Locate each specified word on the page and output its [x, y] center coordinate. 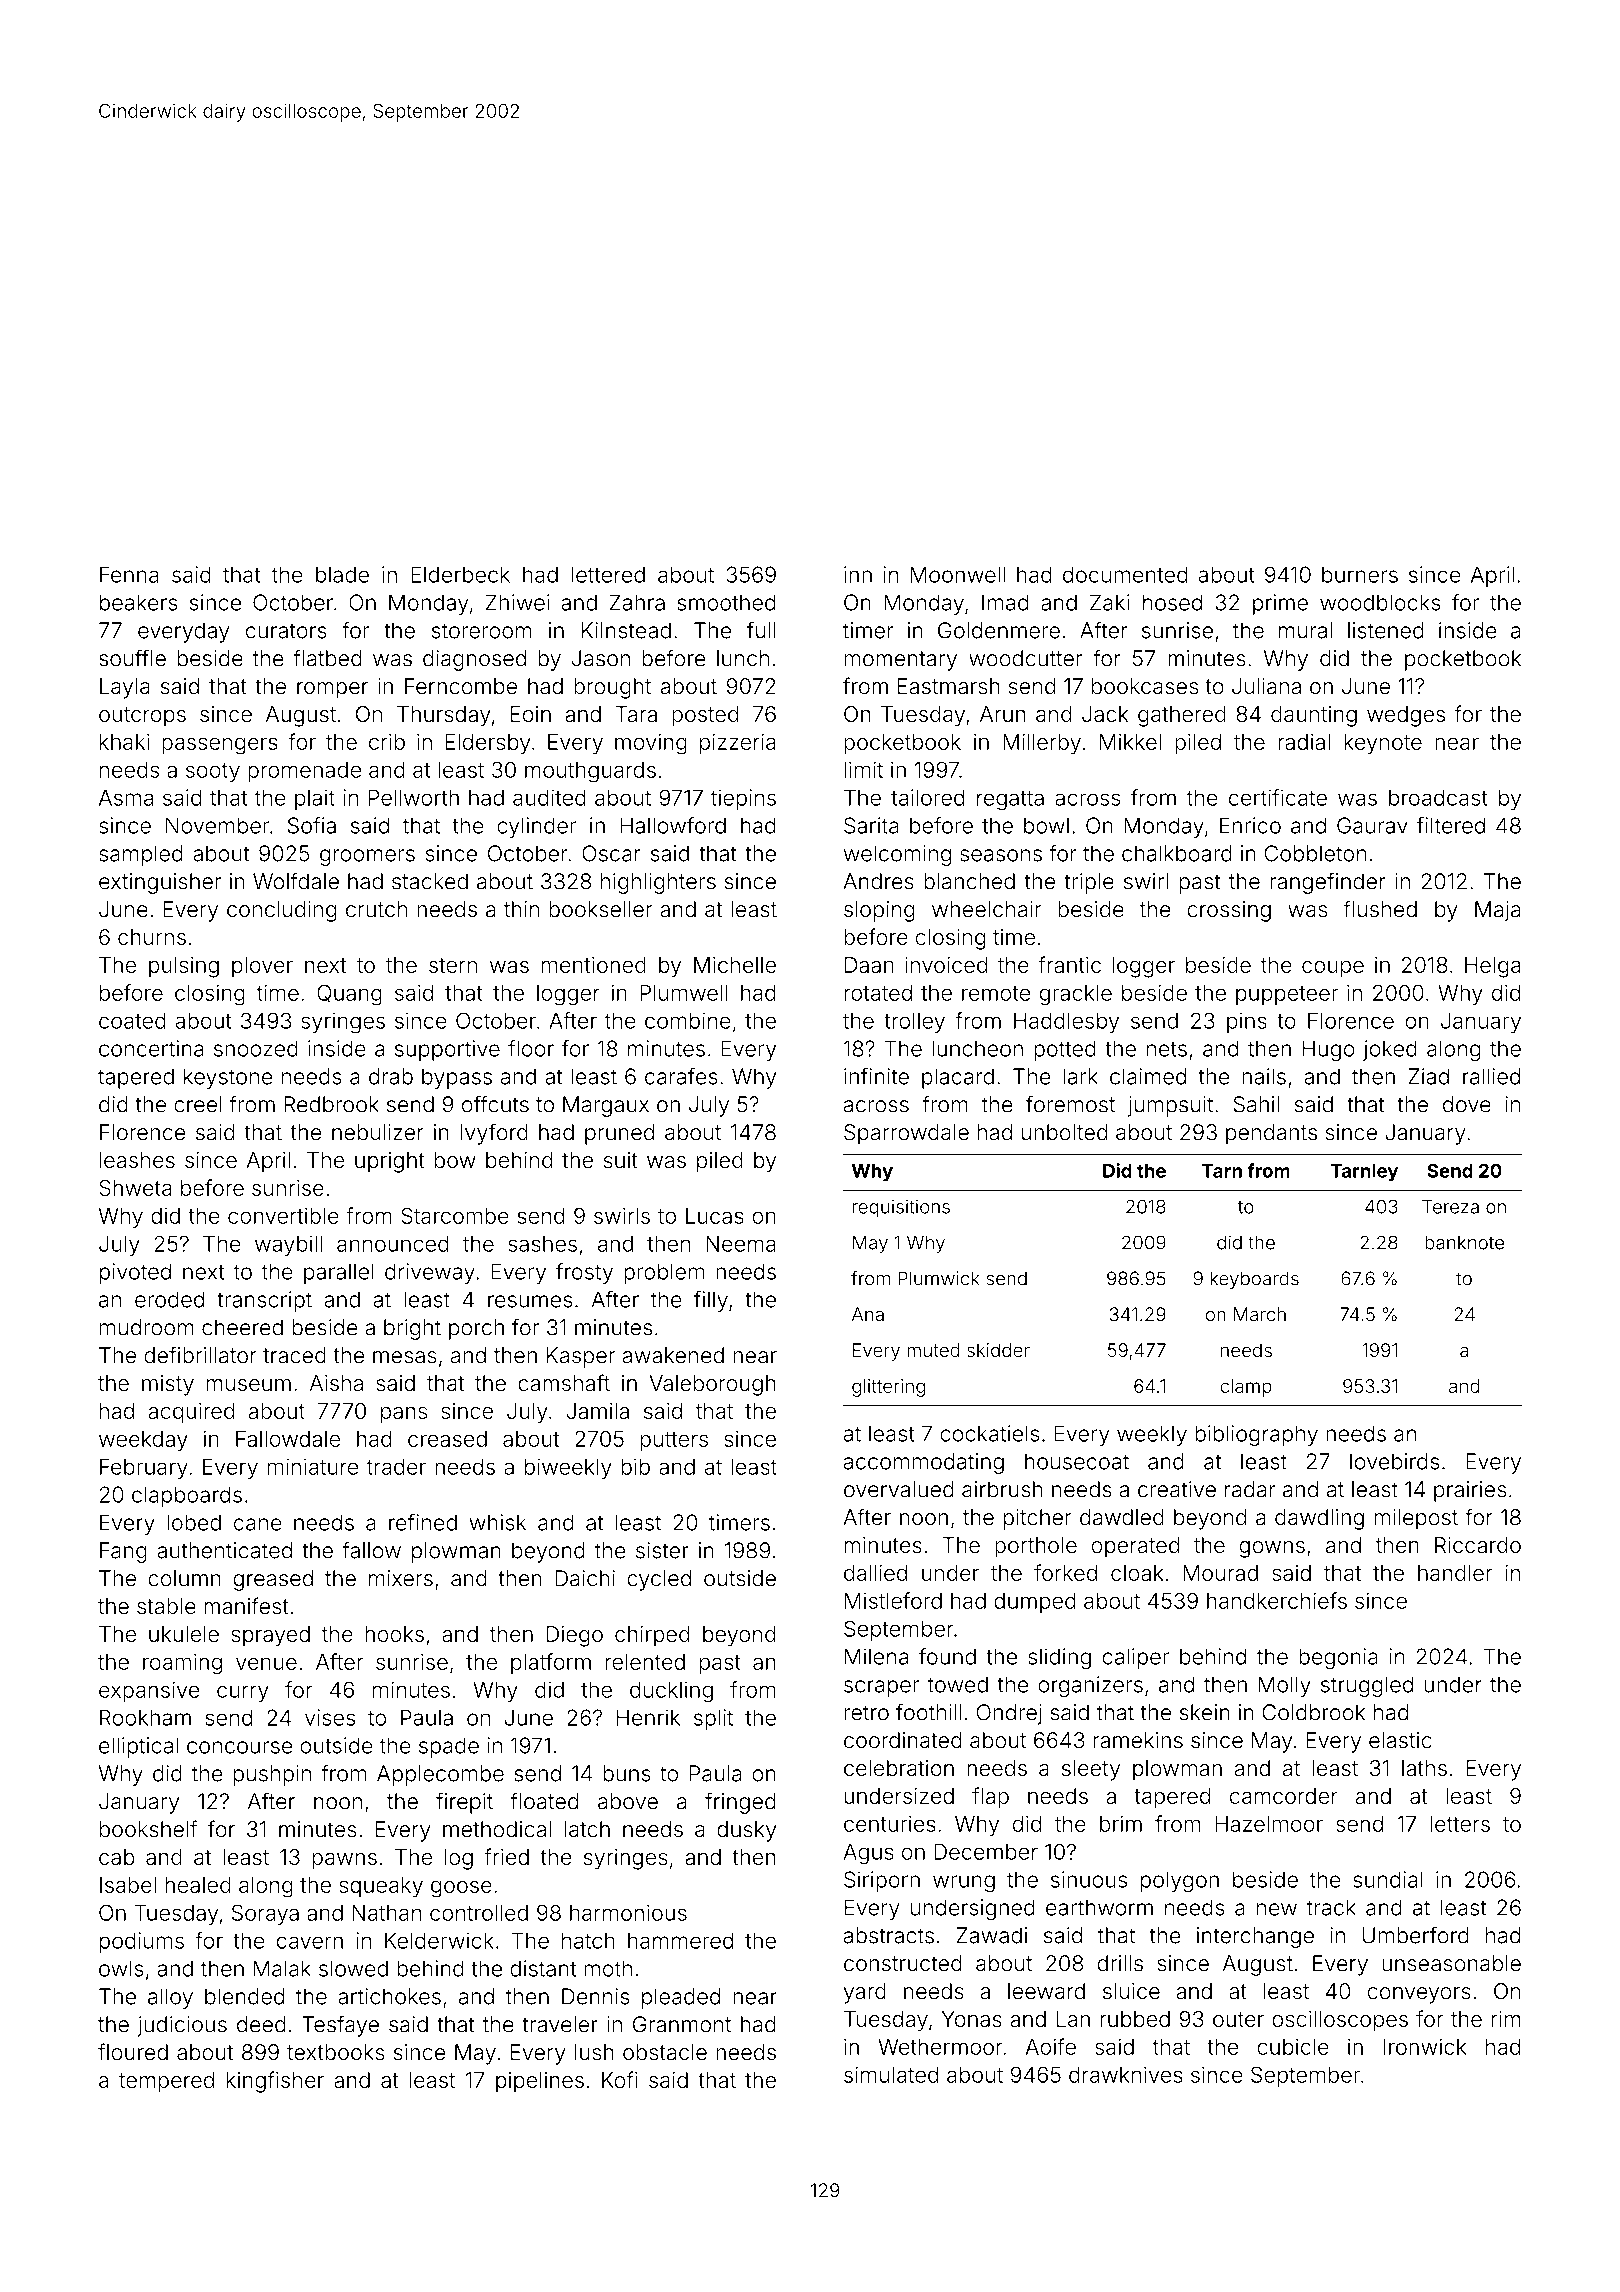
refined [423, 1522]
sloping [879, 911]
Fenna [129, 574]
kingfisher [275, 2082]
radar [1250, 1489]
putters [674, 1441]
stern [453, 965]
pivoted [135, 1273]
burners [1360, 574]
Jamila [597, 1411]
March [1260, 1314]
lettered [608, 574]
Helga [1492, 967]
